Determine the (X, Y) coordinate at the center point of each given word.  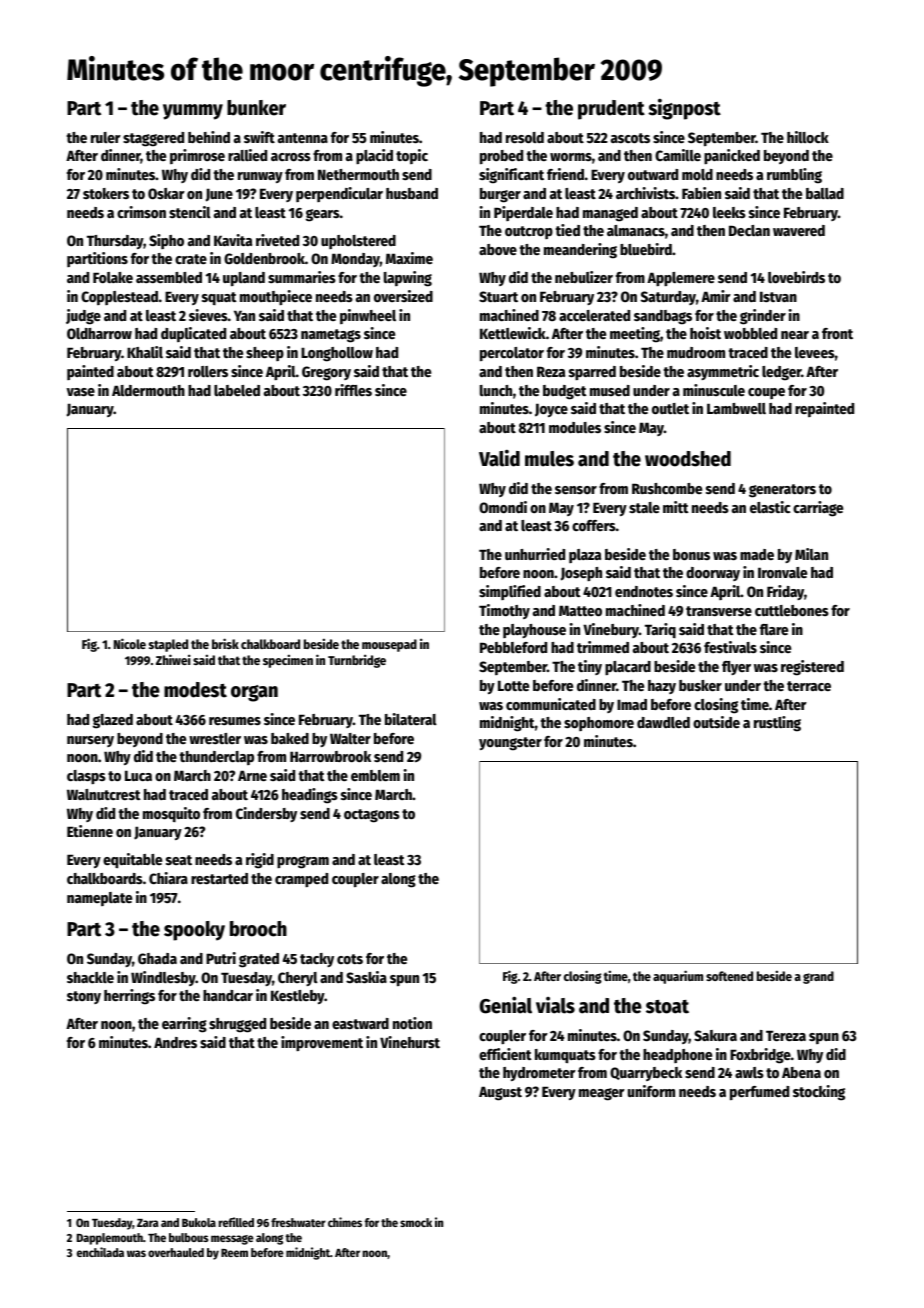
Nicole (130, 643)
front (837, 333)
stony (84, 997)
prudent (611, 110)
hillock (808, 137)
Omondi (503, 507)
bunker (256, 108)
